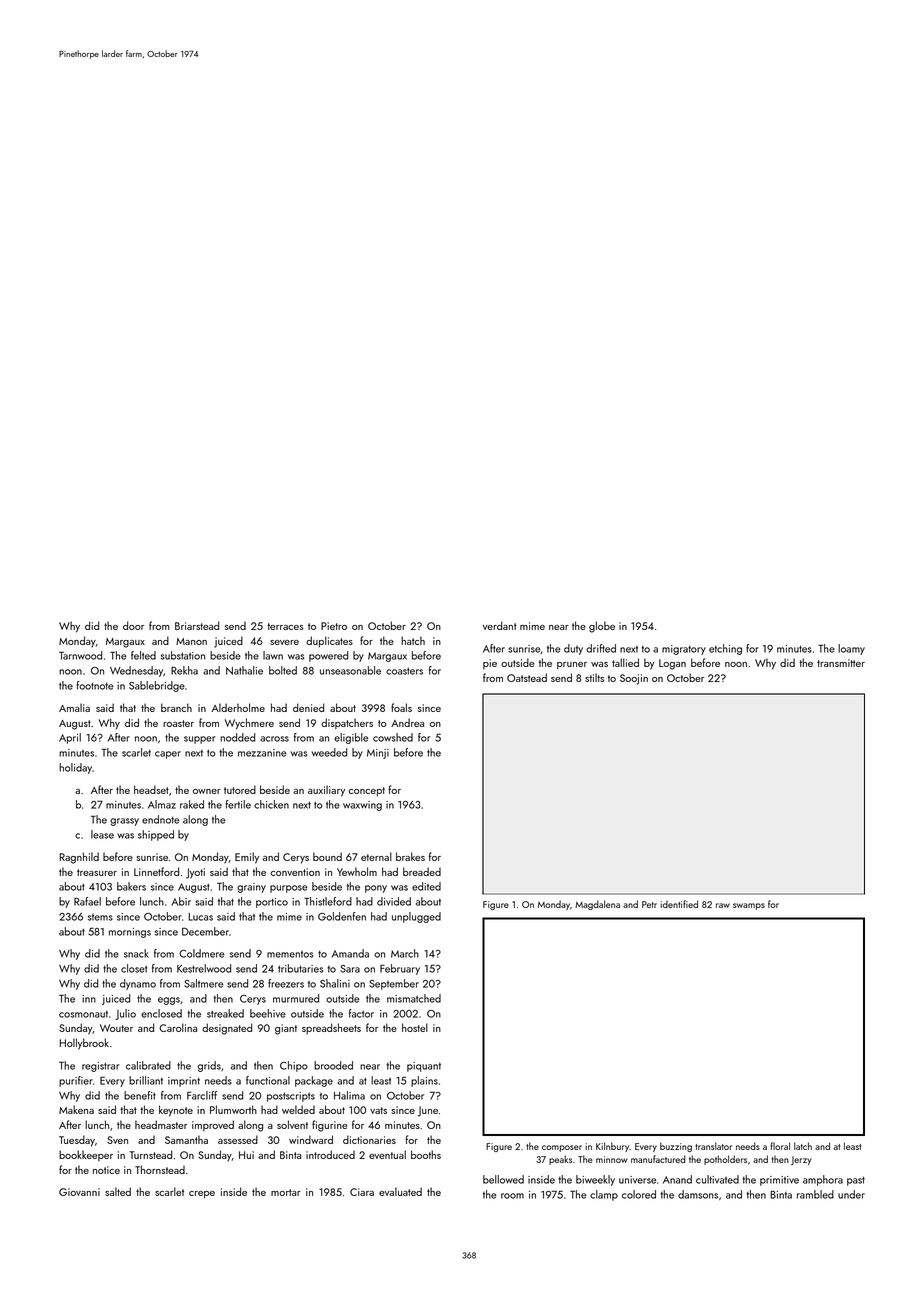  Describe the element at coordinates (133, 625) in the screenshot. I see `door` at that location.
